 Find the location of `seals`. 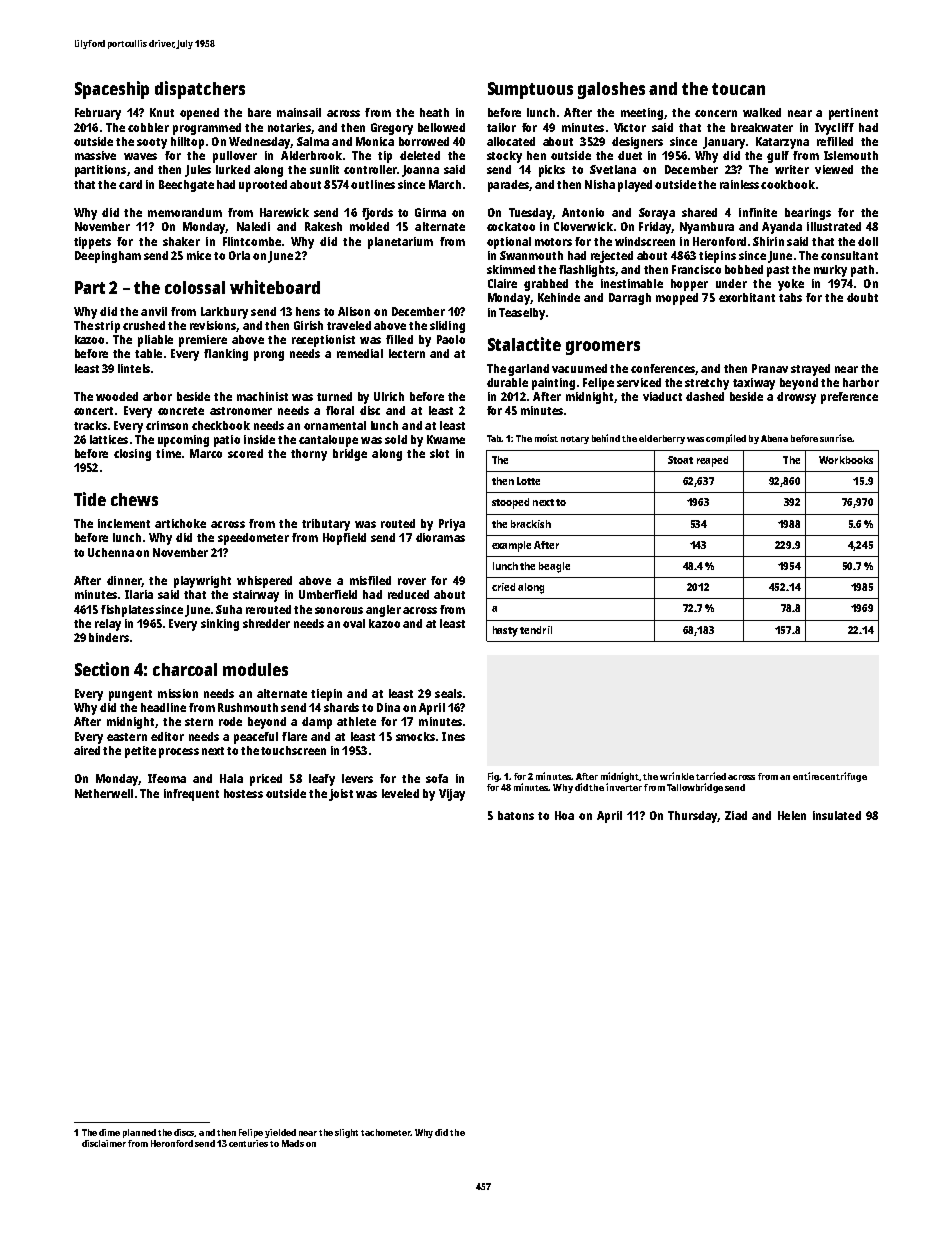

seals is located at coordinates (448, 693).
